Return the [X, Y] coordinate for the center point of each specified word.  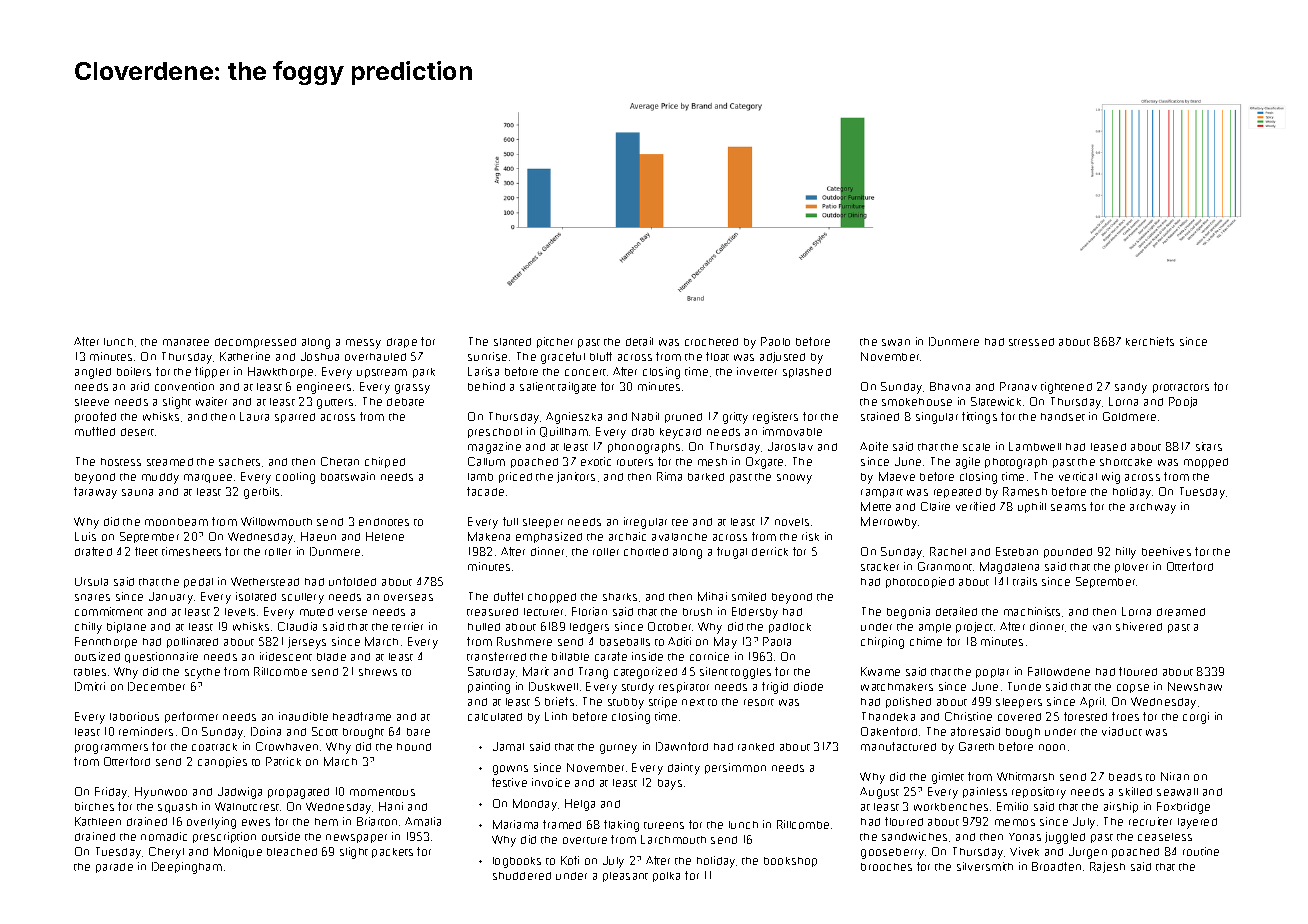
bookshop [790, 862]
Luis [85, 536]
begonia [908, 613]
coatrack [214, 747]
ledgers [589, 628]
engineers [324, 388]
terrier [407, 626]
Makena [489, 536]
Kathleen [98, 821]
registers [775, 418]
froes [1125, 716]
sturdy [638, 688]
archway [1153, 508]
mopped [1206, 463]
